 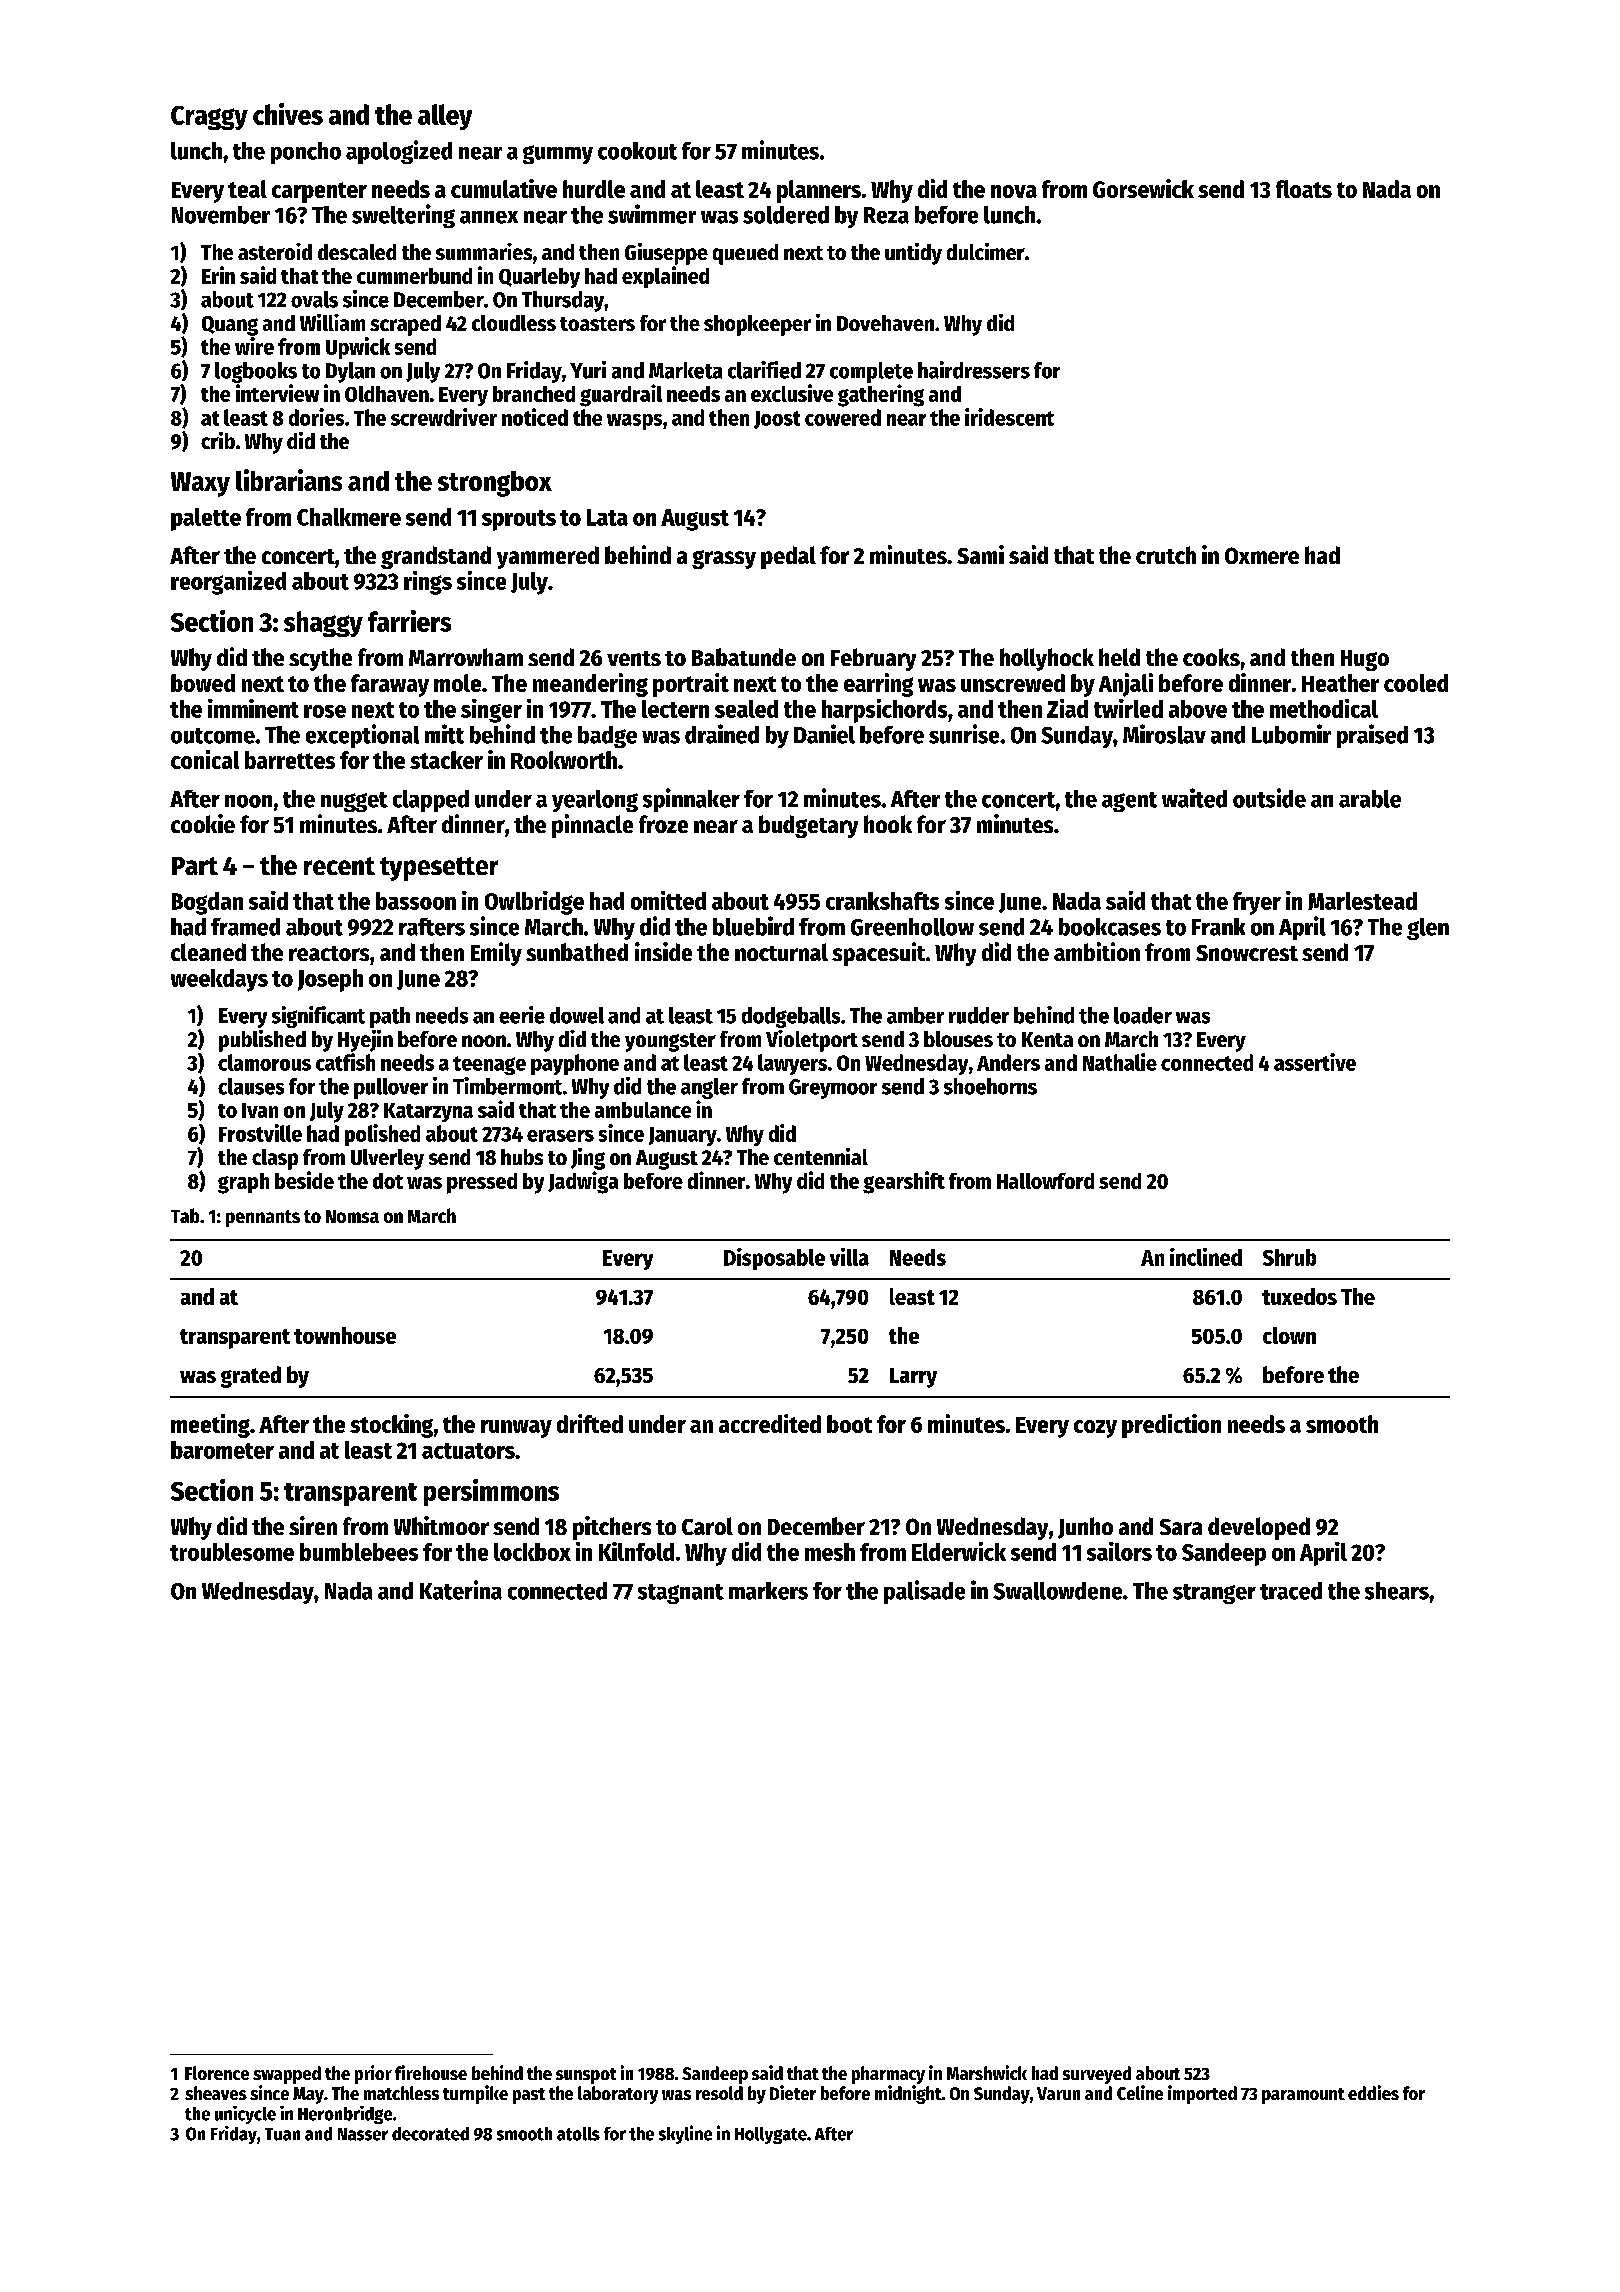 What do you see at coordinates (685, 370) in the page?
I see `Marketa` at bounding box center [685, 370].
